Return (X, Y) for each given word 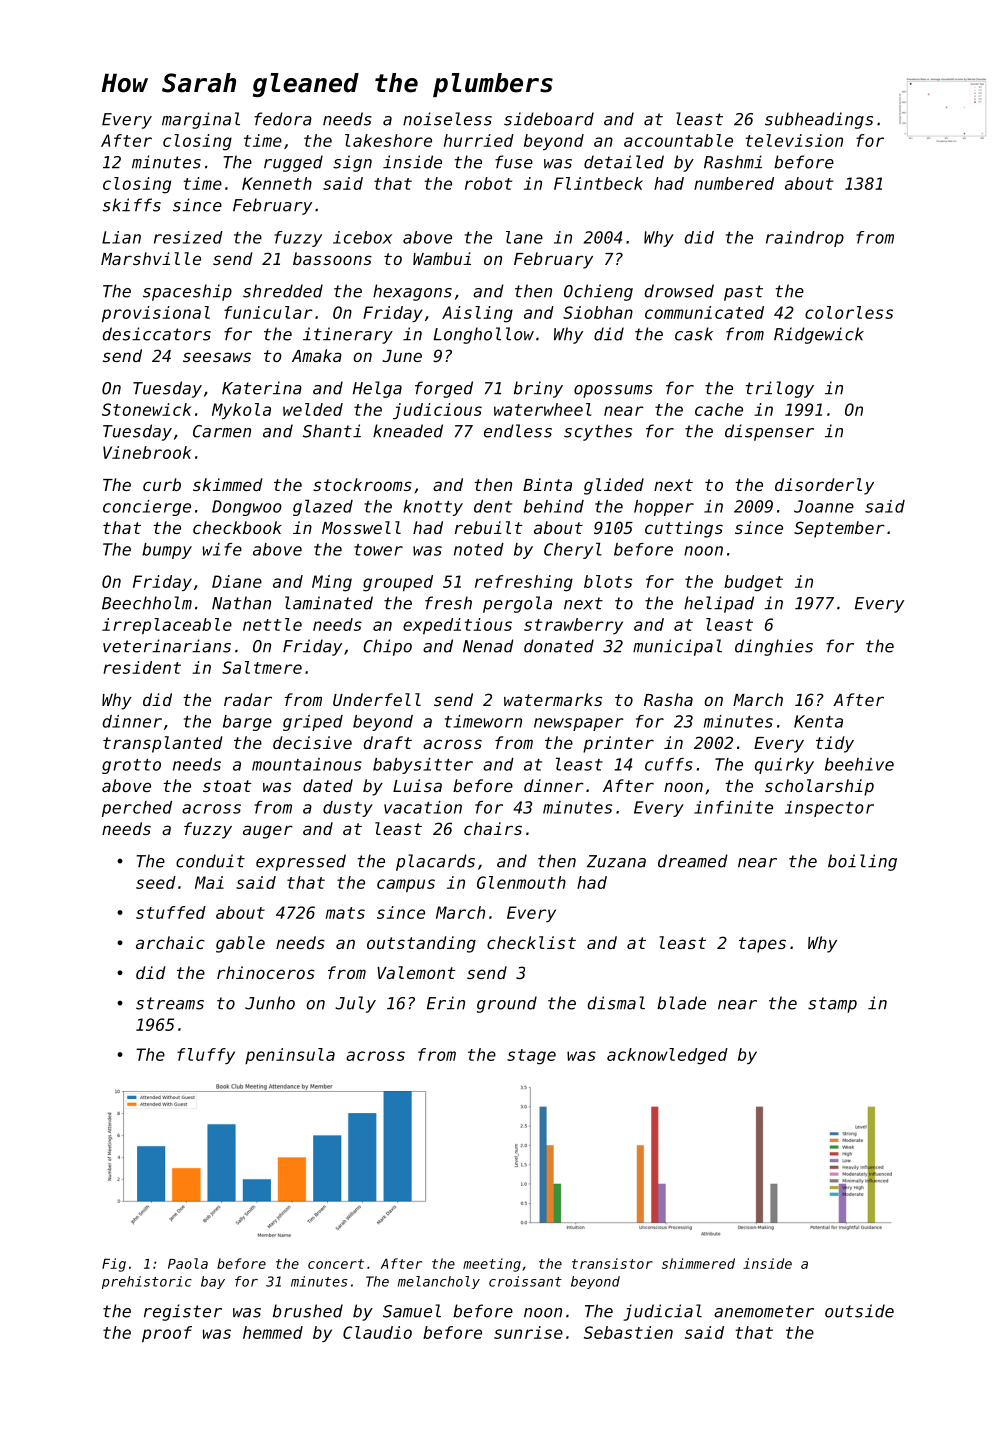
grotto (131, 766)
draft (388, 742)
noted (479, 549)
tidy (835, 744)
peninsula (290, 1056)
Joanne (824, 506)
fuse (514, 162)
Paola (188, 1263)
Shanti (332, 431)
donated (559, 646)
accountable (678, 140)
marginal (201, 120)
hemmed (273, 1332)
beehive (859, 764)
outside (859, 1311)
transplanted (163, 744)
